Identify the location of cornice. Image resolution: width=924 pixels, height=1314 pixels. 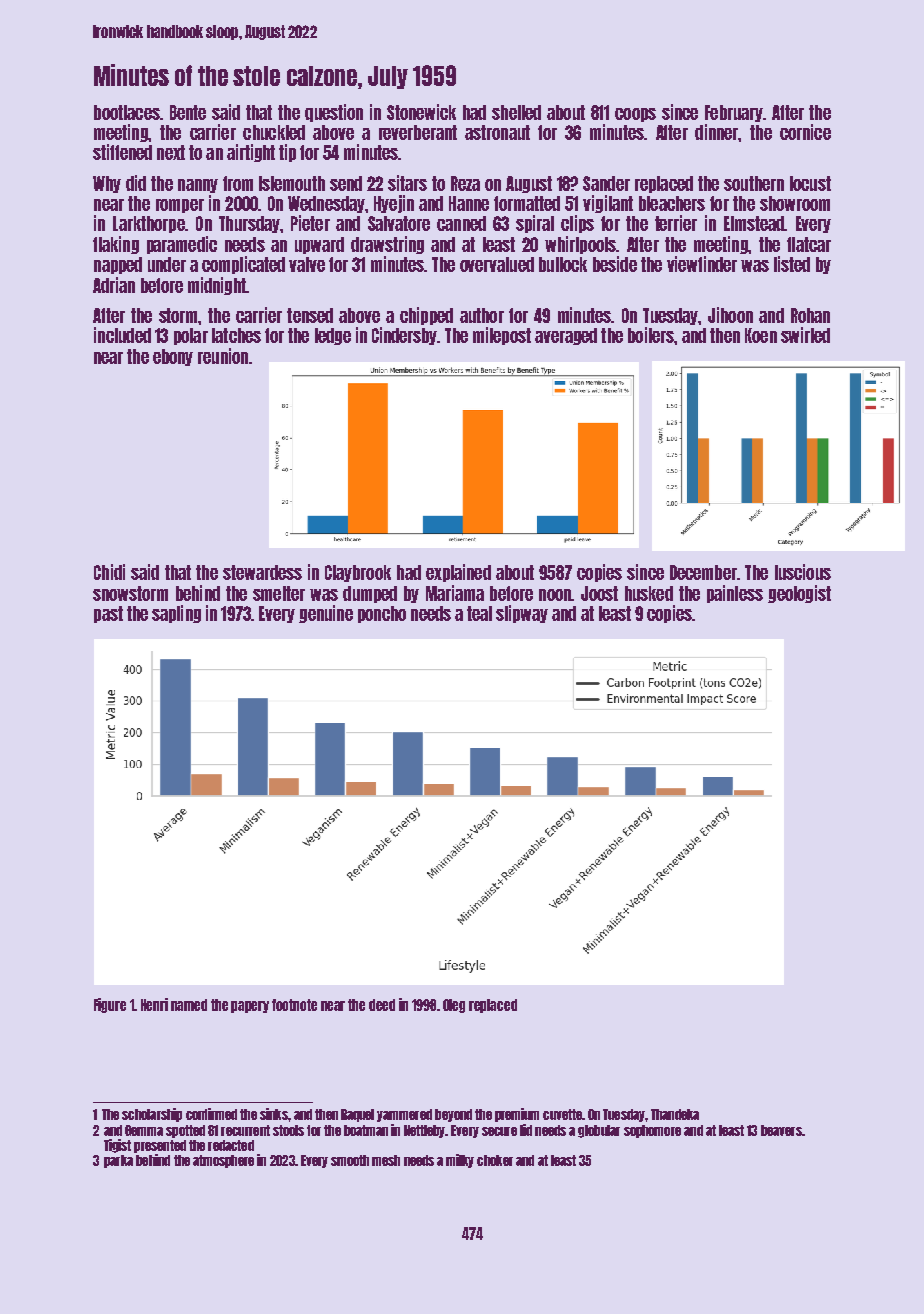
(805, 132).
